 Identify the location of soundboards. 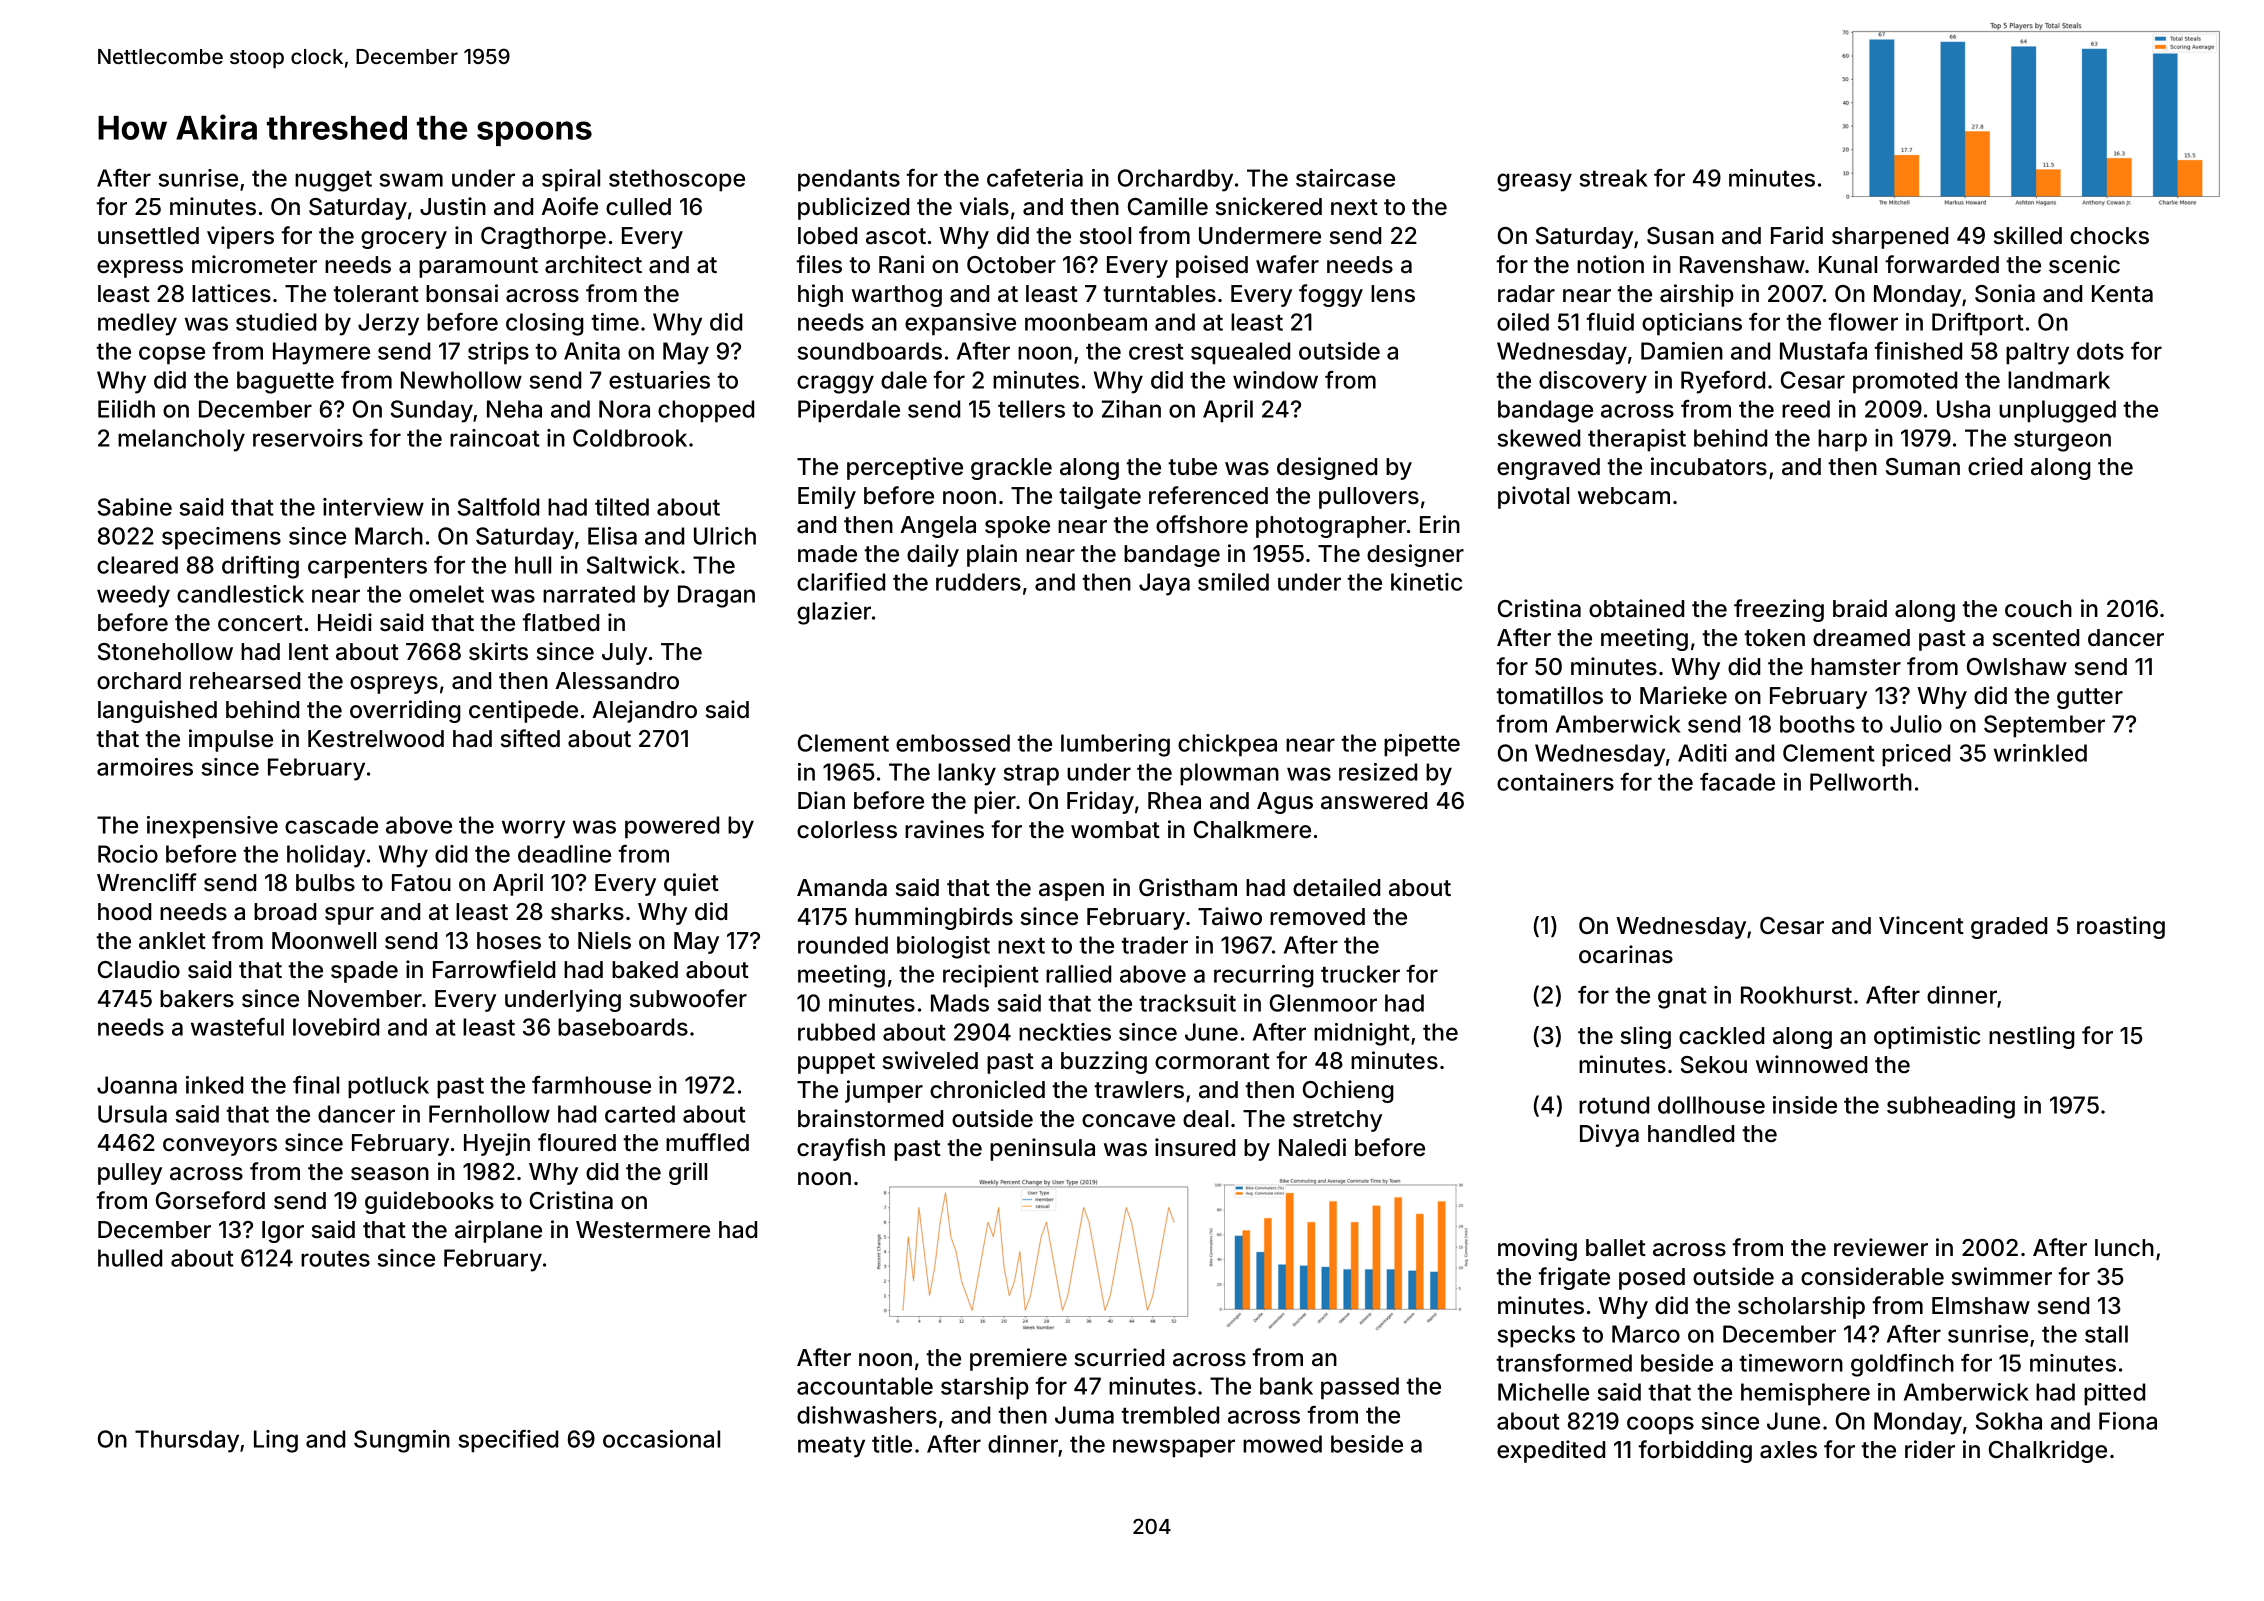
(870, 351).
